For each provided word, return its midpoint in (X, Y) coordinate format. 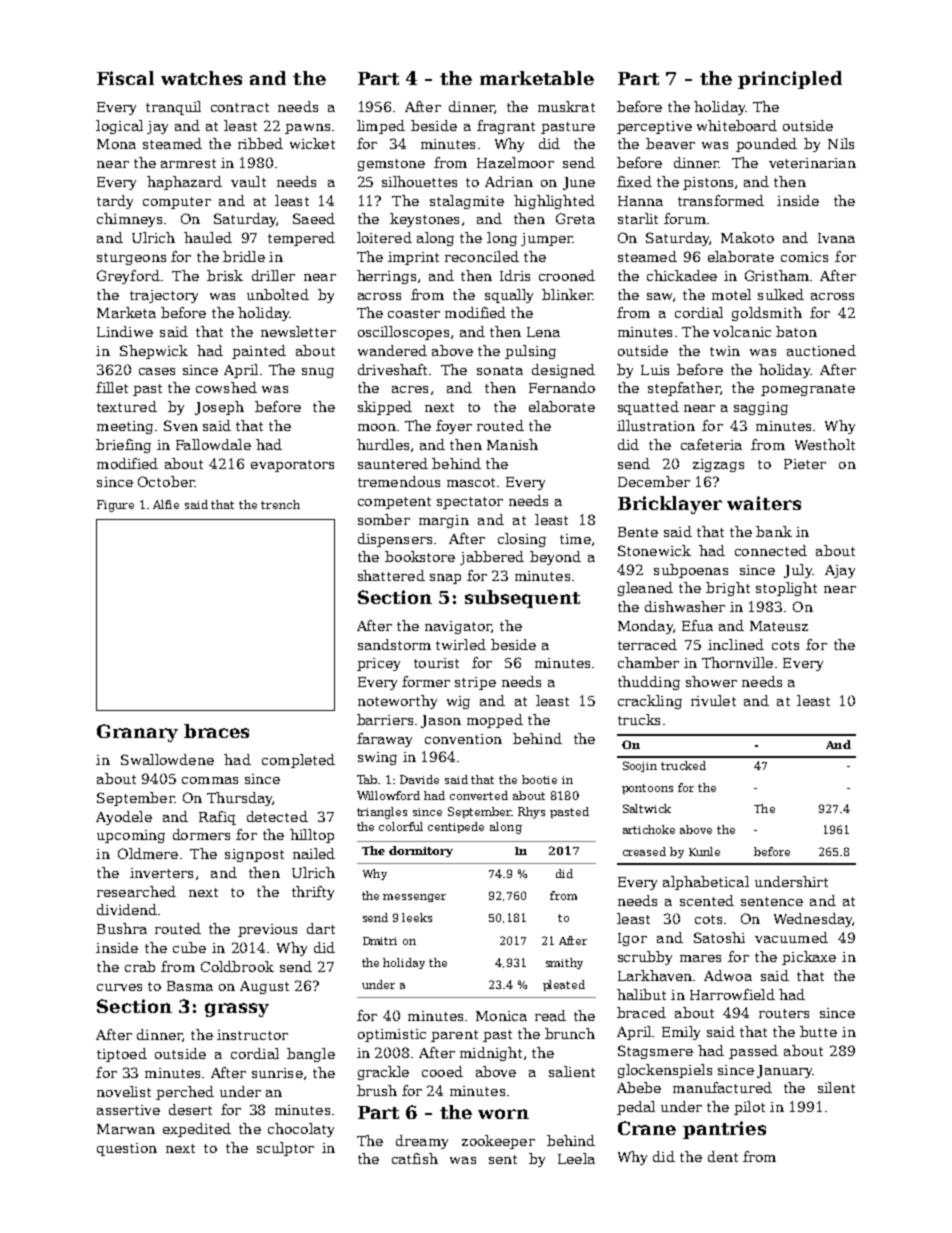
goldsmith (767, 314)
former (426, 681)
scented (707, 900)
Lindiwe (125, 331)
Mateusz (779, 626)
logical (119, 127)
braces (216, 731)
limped (381, 127)
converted (479, 795)
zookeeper (498, 1142)
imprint (413, 258)
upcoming (131, 836)
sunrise (277, 1073)
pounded (766, 145)
